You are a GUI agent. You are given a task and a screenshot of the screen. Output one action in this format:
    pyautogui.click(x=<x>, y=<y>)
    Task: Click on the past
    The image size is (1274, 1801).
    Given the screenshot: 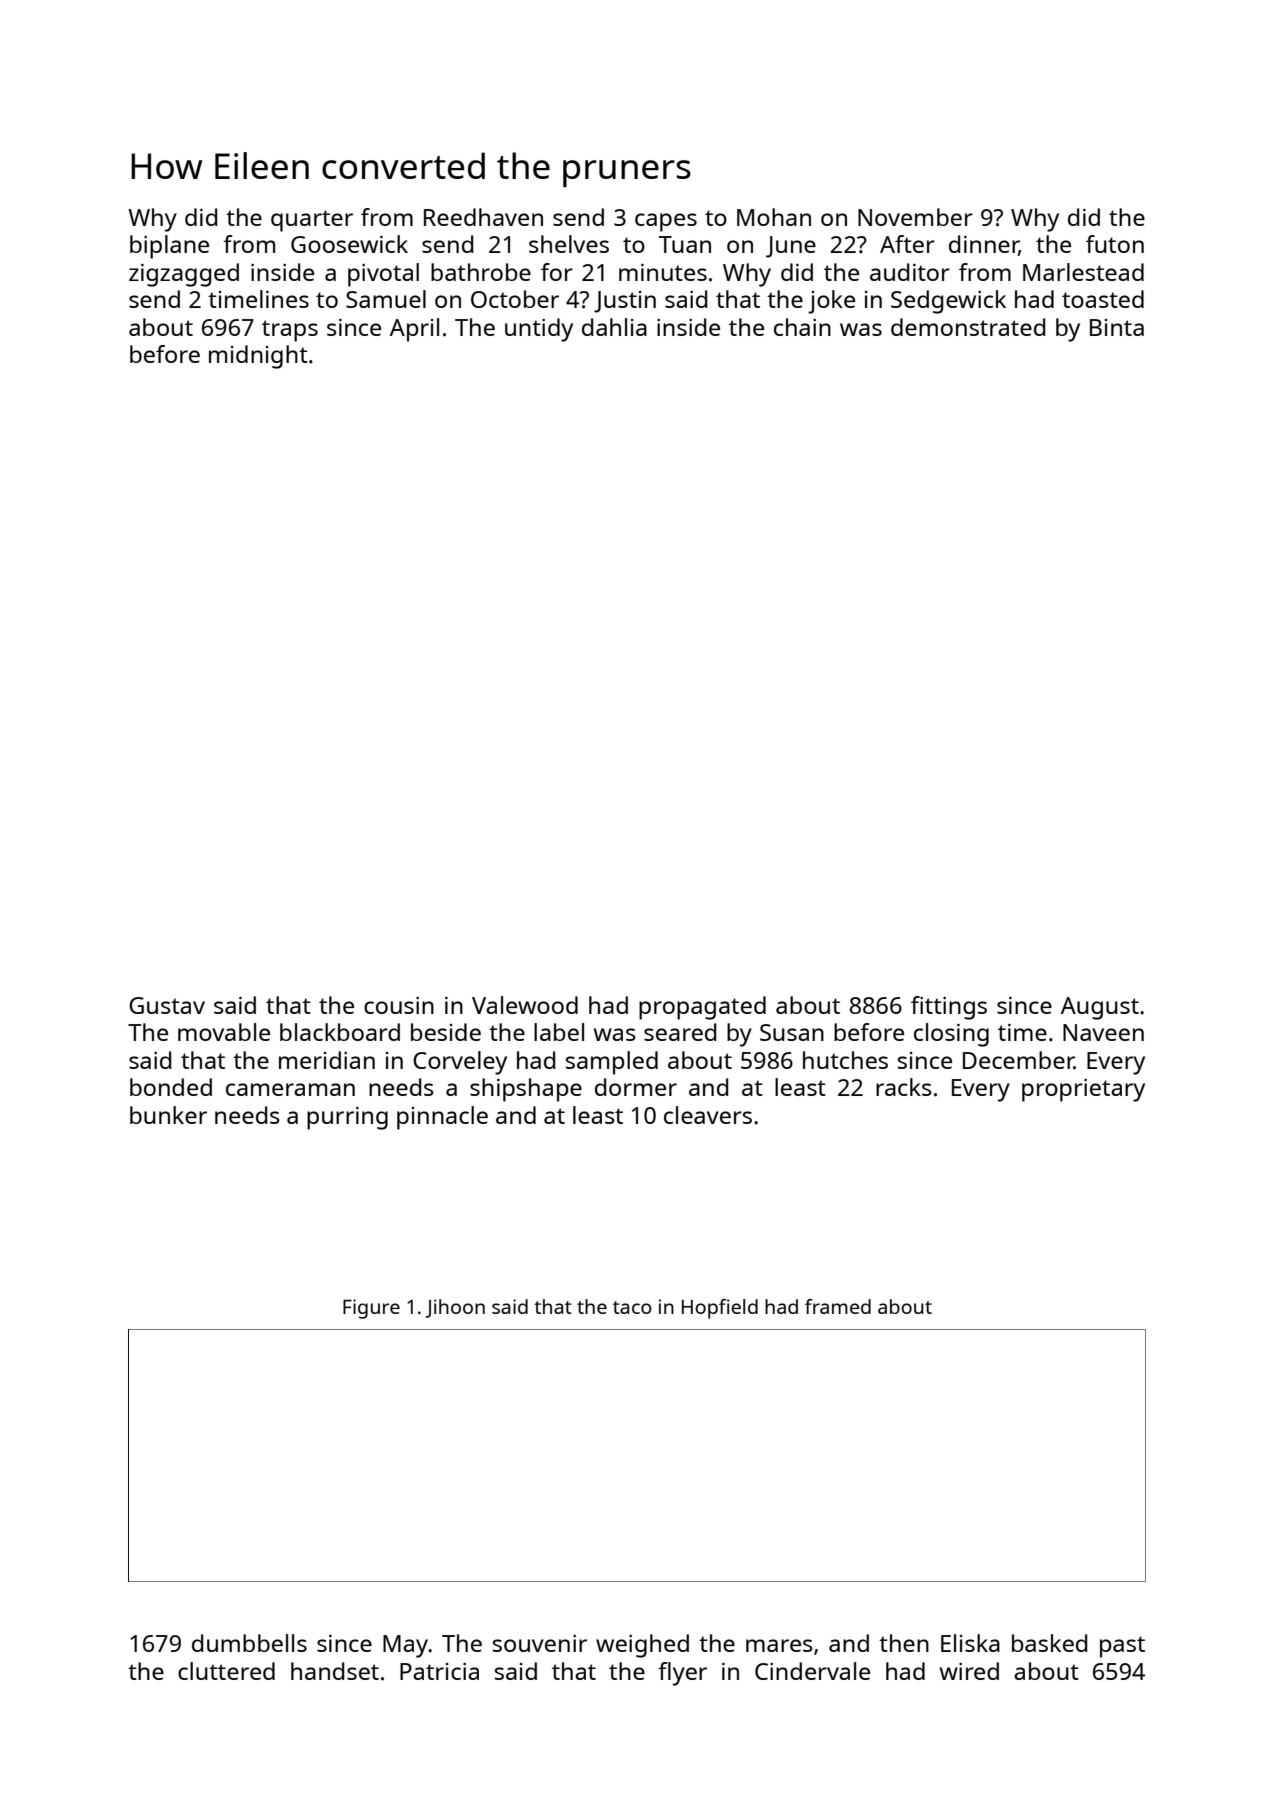 What is the action you would take?
    pyautogui.click(x=1122, y=1647)
